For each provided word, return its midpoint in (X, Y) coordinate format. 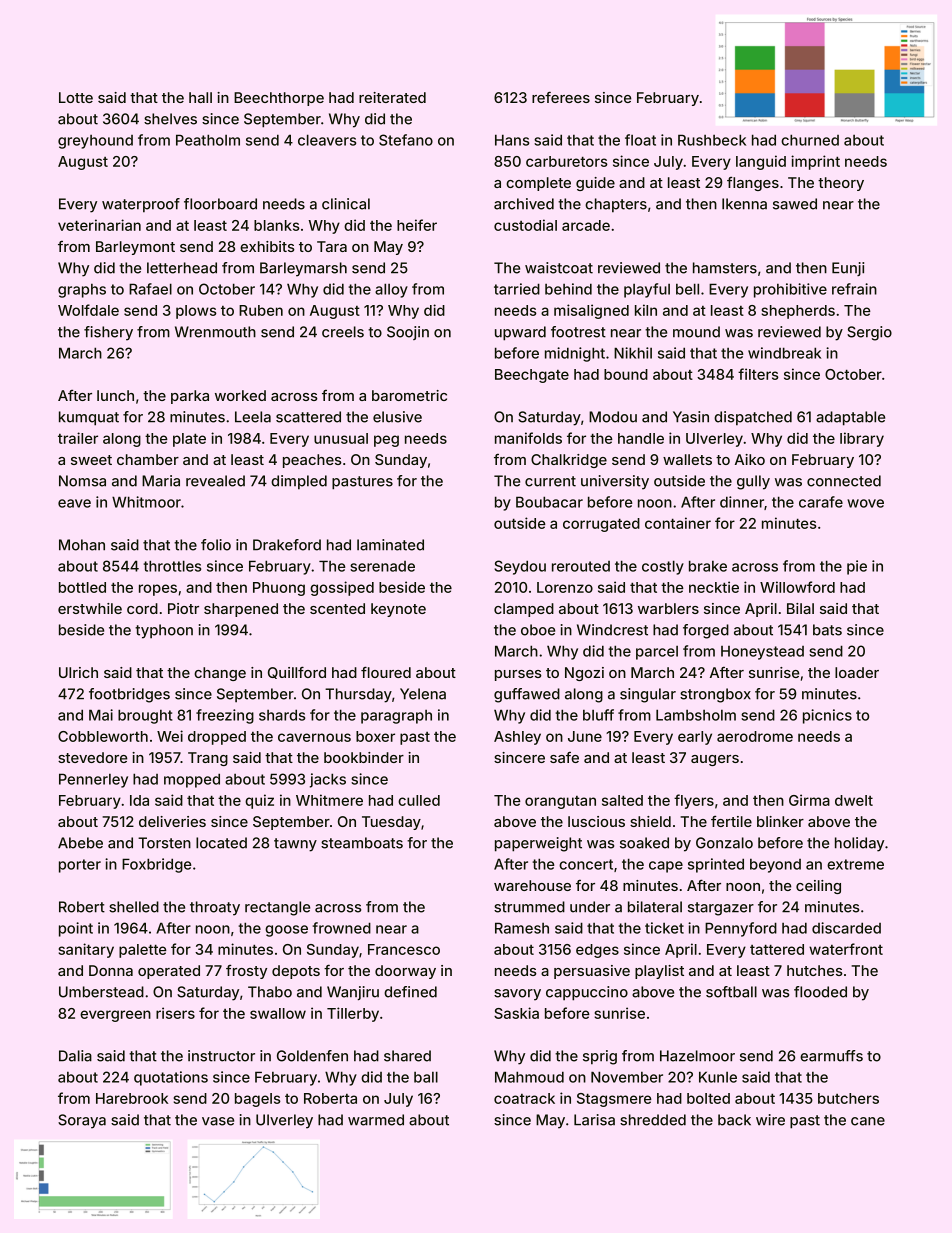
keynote (398, 610)
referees (561, 97)
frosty (246, 972)
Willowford (797, 587)
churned (810, 140)
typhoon (164, 631)
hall (200, 97)
